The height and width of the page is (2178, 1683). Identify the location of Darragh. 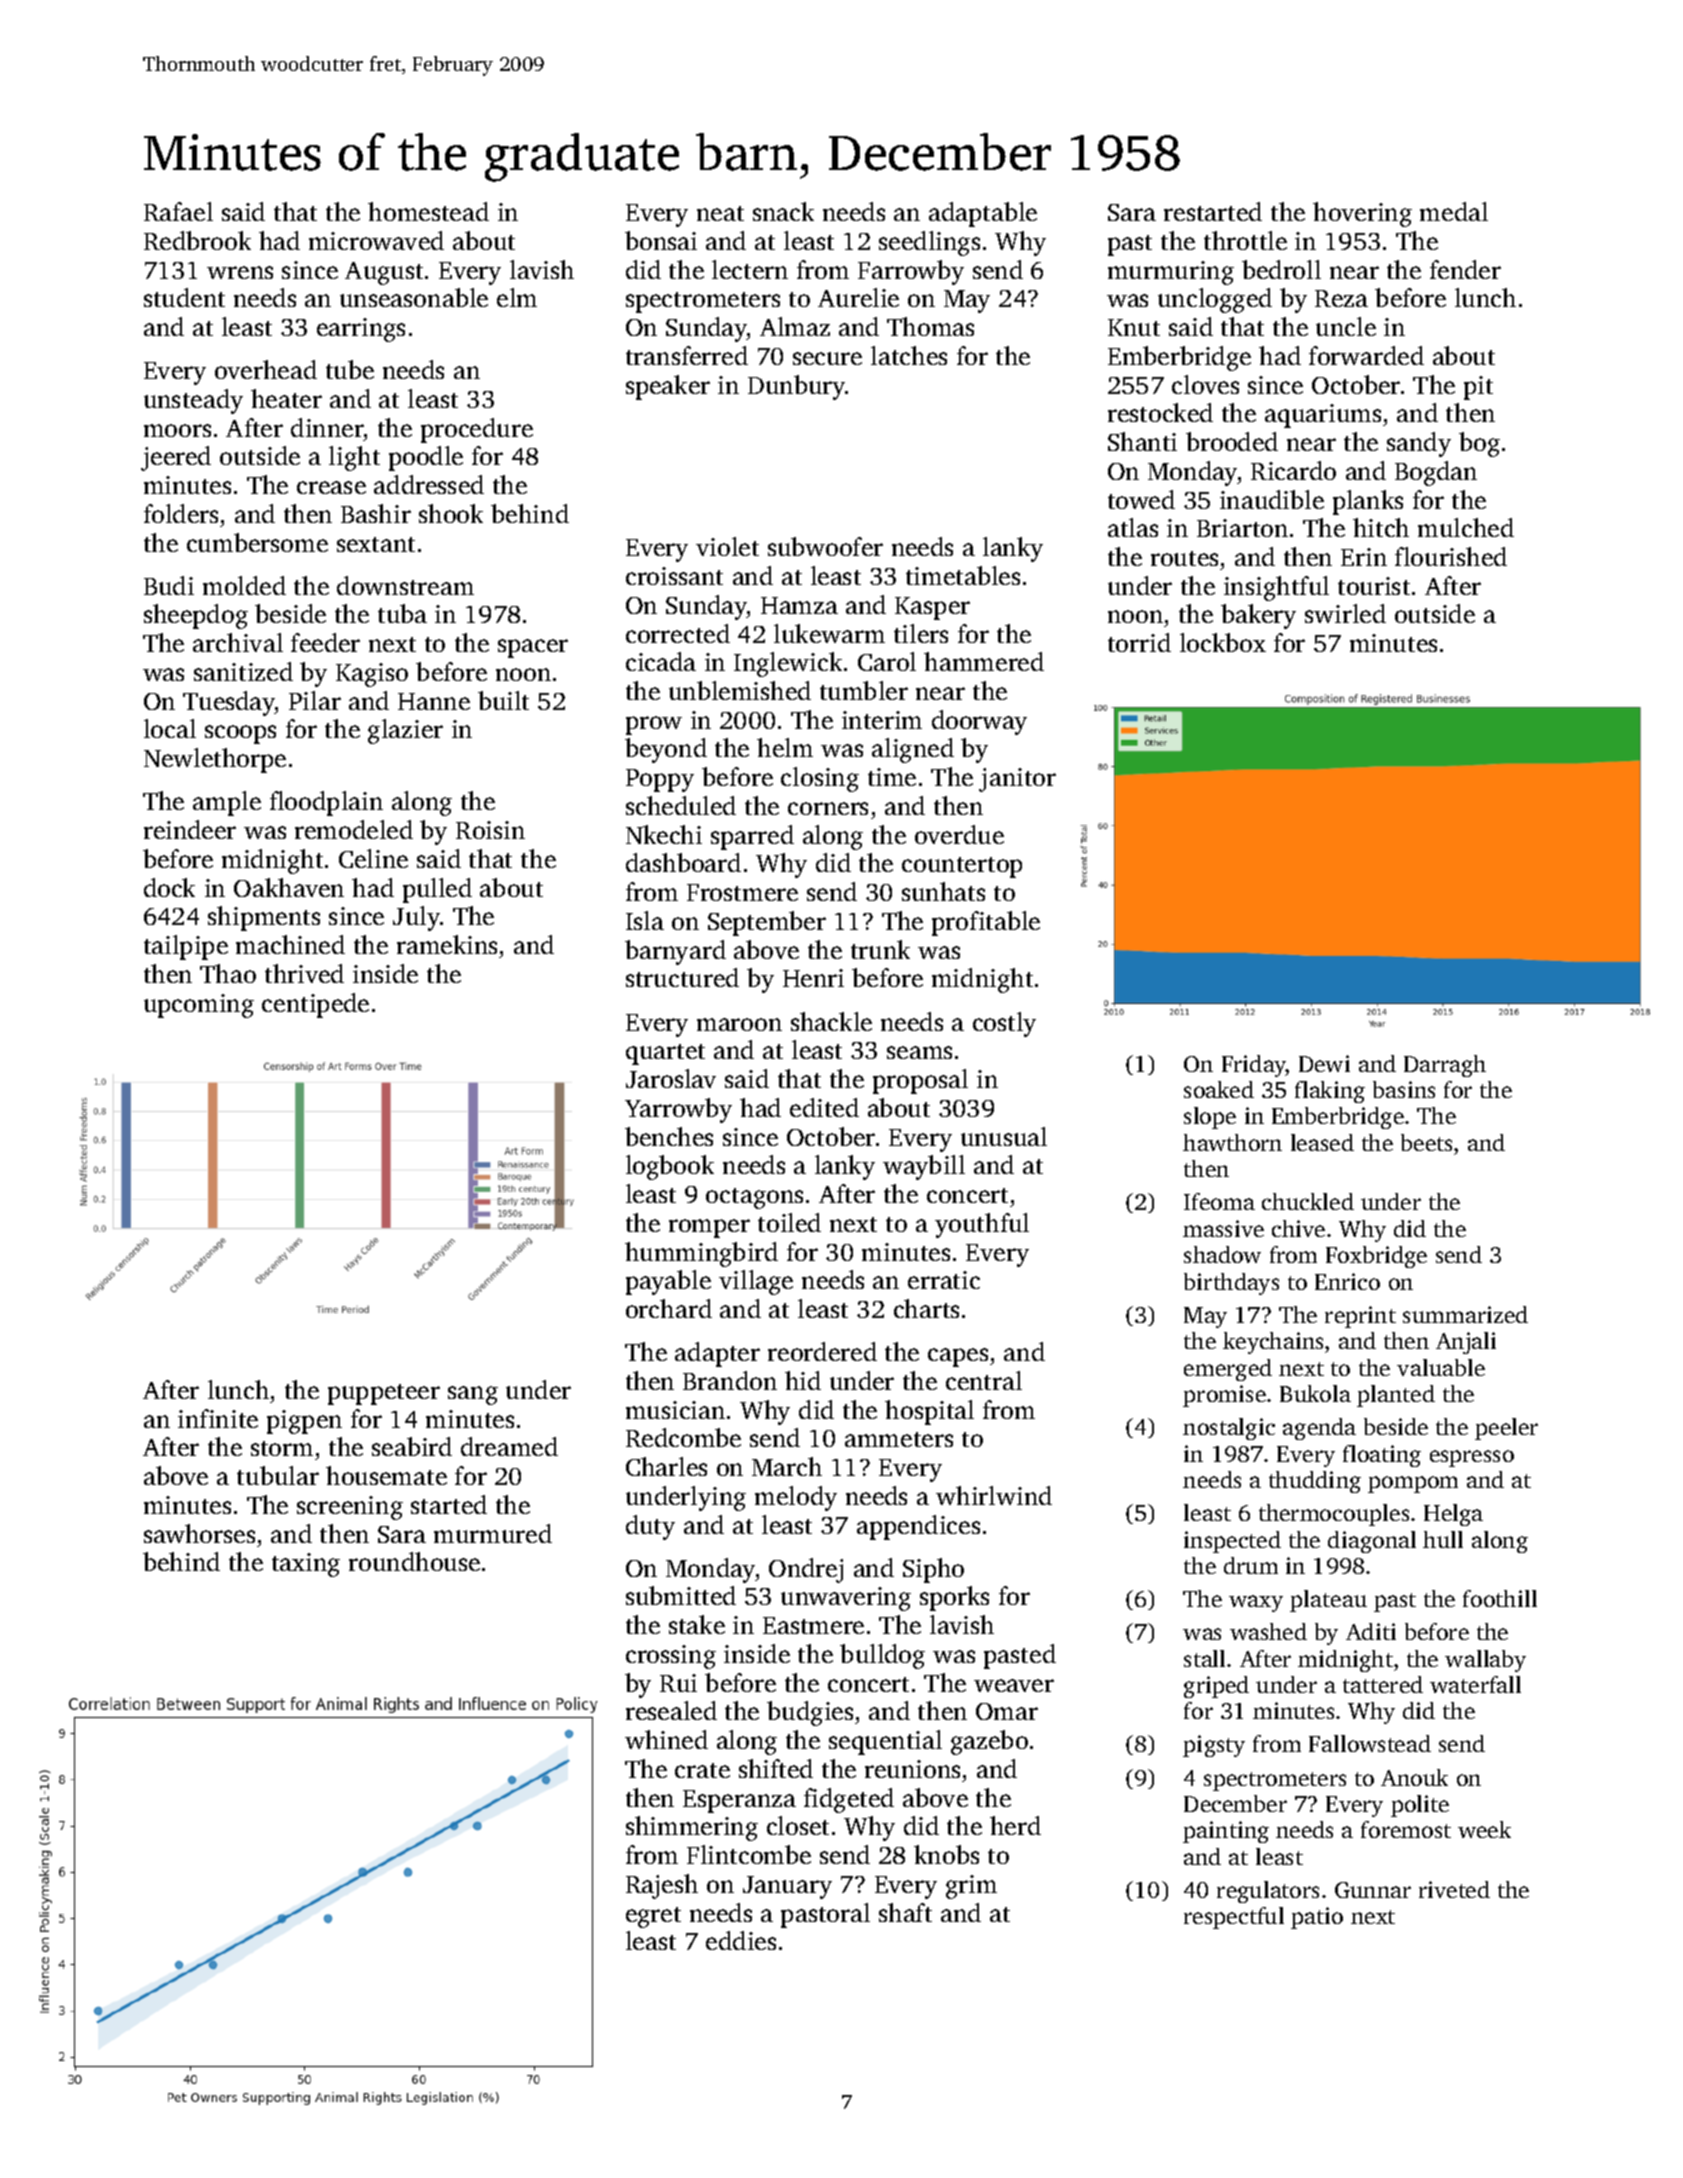
(1445, 1066).
